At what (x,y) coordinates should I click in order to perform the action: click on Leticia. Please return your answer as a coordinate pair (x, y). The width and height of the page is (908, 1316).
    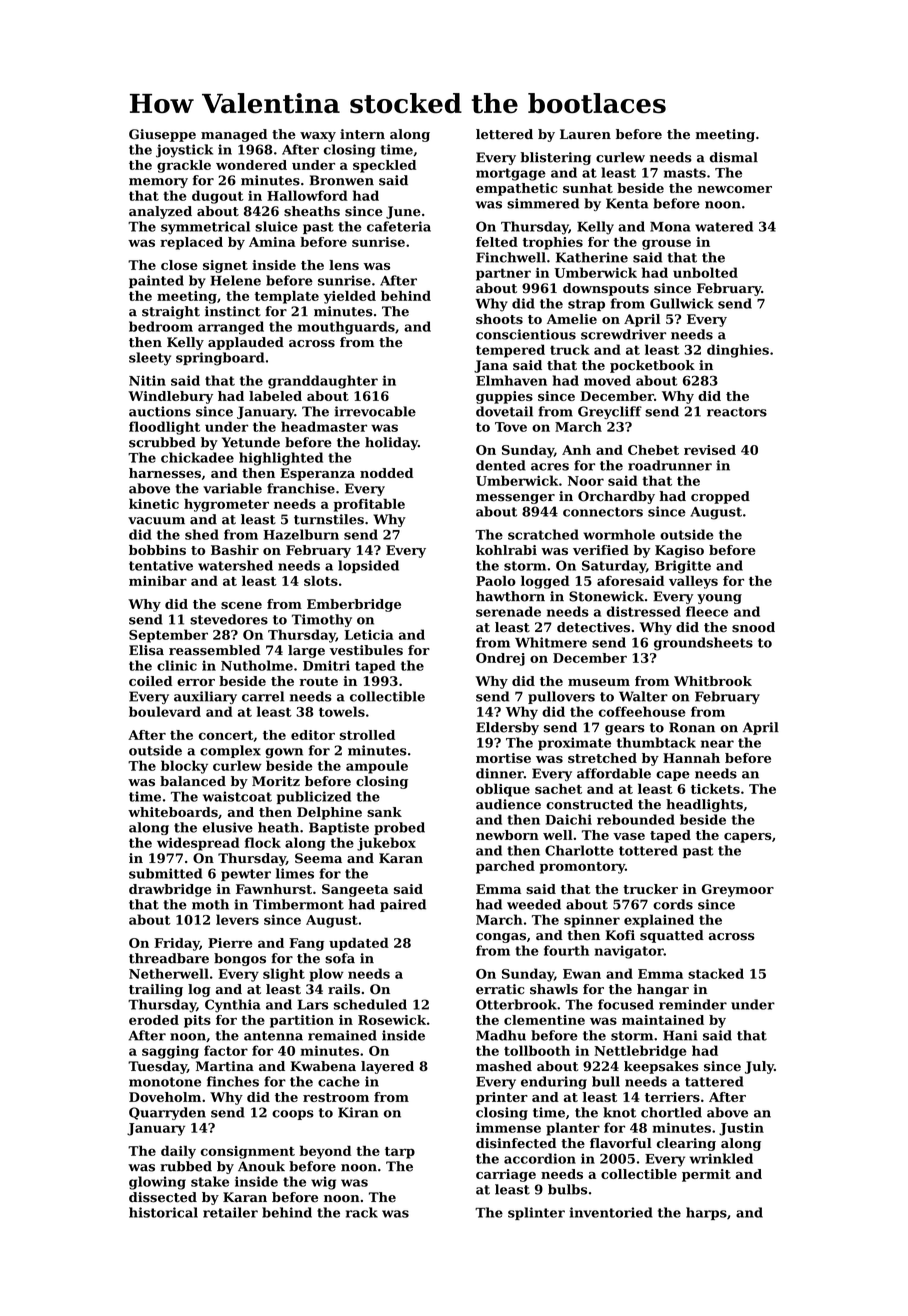
    Looking at the image, I should click on (368, 635).
